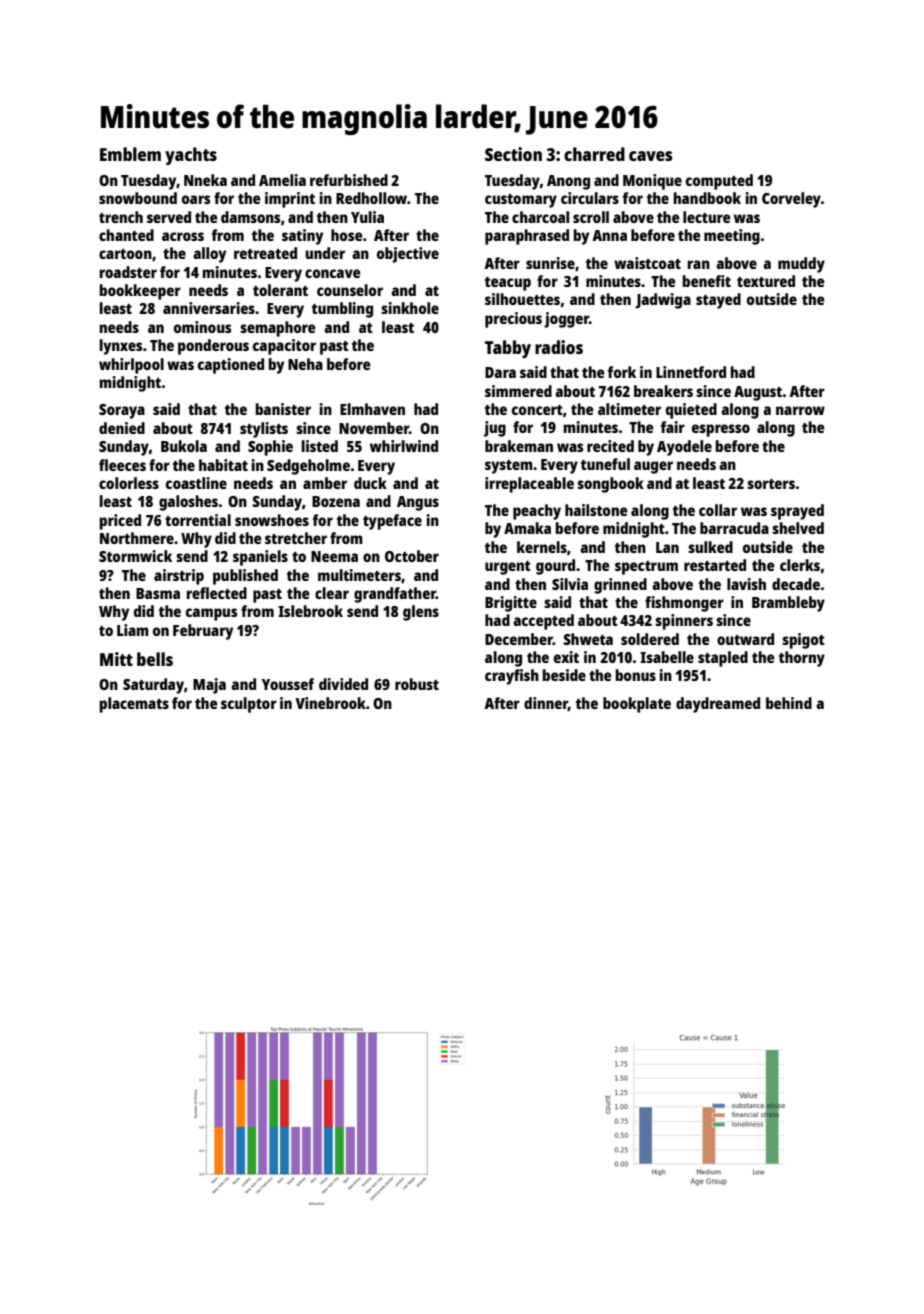  I want to click on Islebrook, so click(310, 611).
